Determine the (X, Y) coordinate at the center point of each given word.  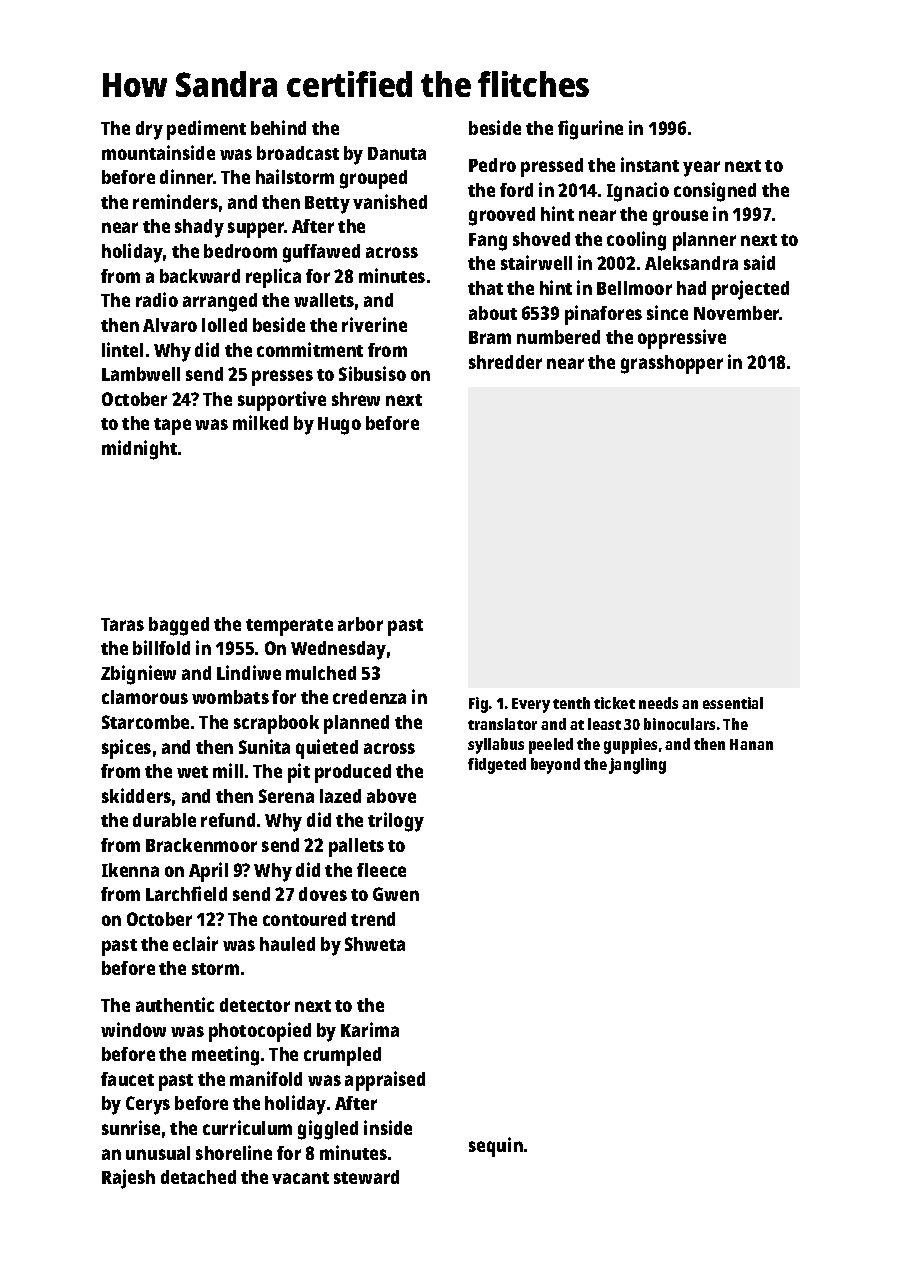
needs (658, 703)
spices (126, 749)
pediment (206, 130)
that (485, 288)
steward (366, 1177)
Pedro (492, 165)
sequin (496, 1147)
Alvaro (170, 325)
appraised (385, 1081)
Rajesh (128, 1179)
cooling (636, 241)
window (133, 1029)
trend (373, 919)
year (701, 169)
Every (531, 705)
